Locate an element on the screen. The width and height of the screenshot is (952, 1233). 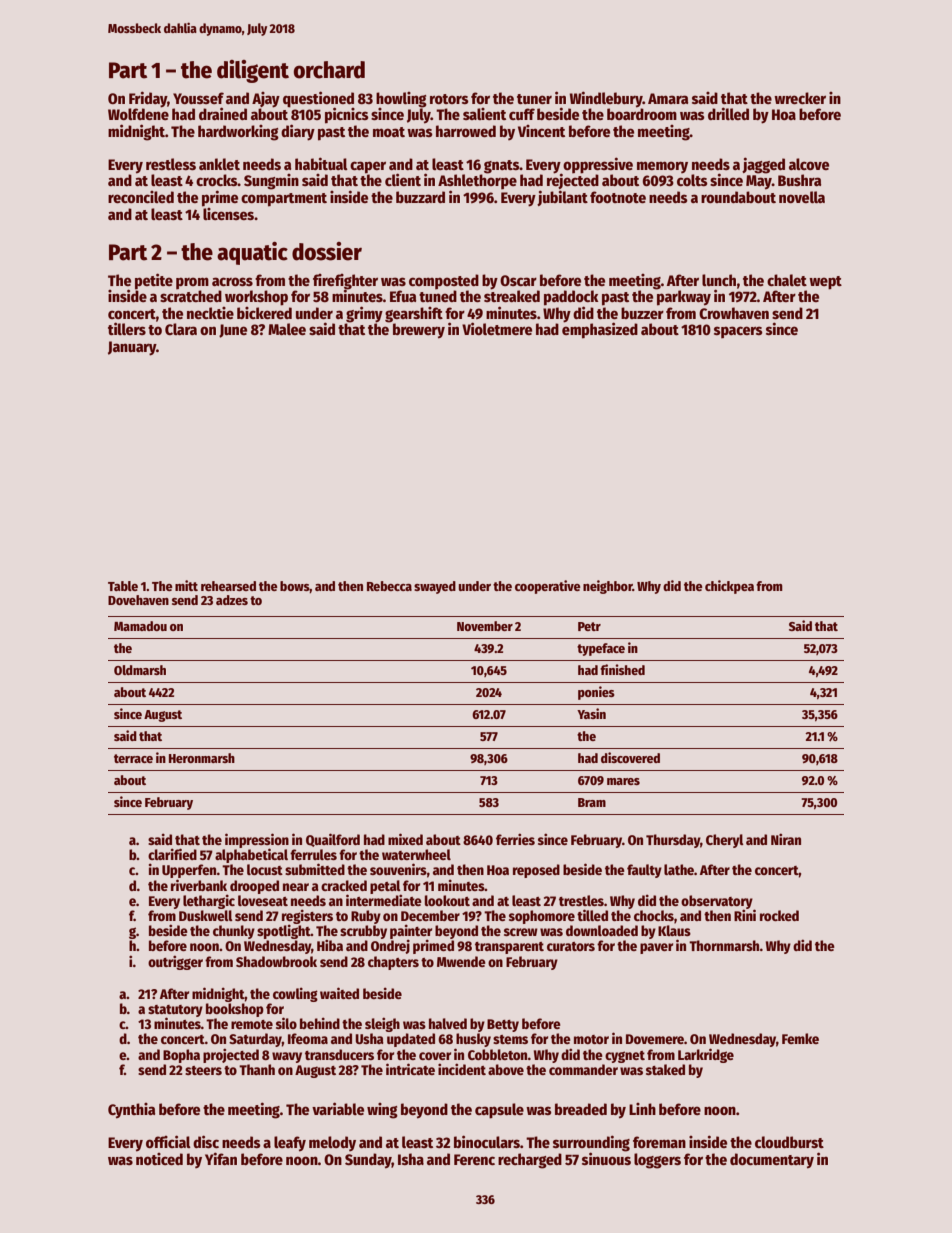
tuner is located at coordinates (534, 99).
